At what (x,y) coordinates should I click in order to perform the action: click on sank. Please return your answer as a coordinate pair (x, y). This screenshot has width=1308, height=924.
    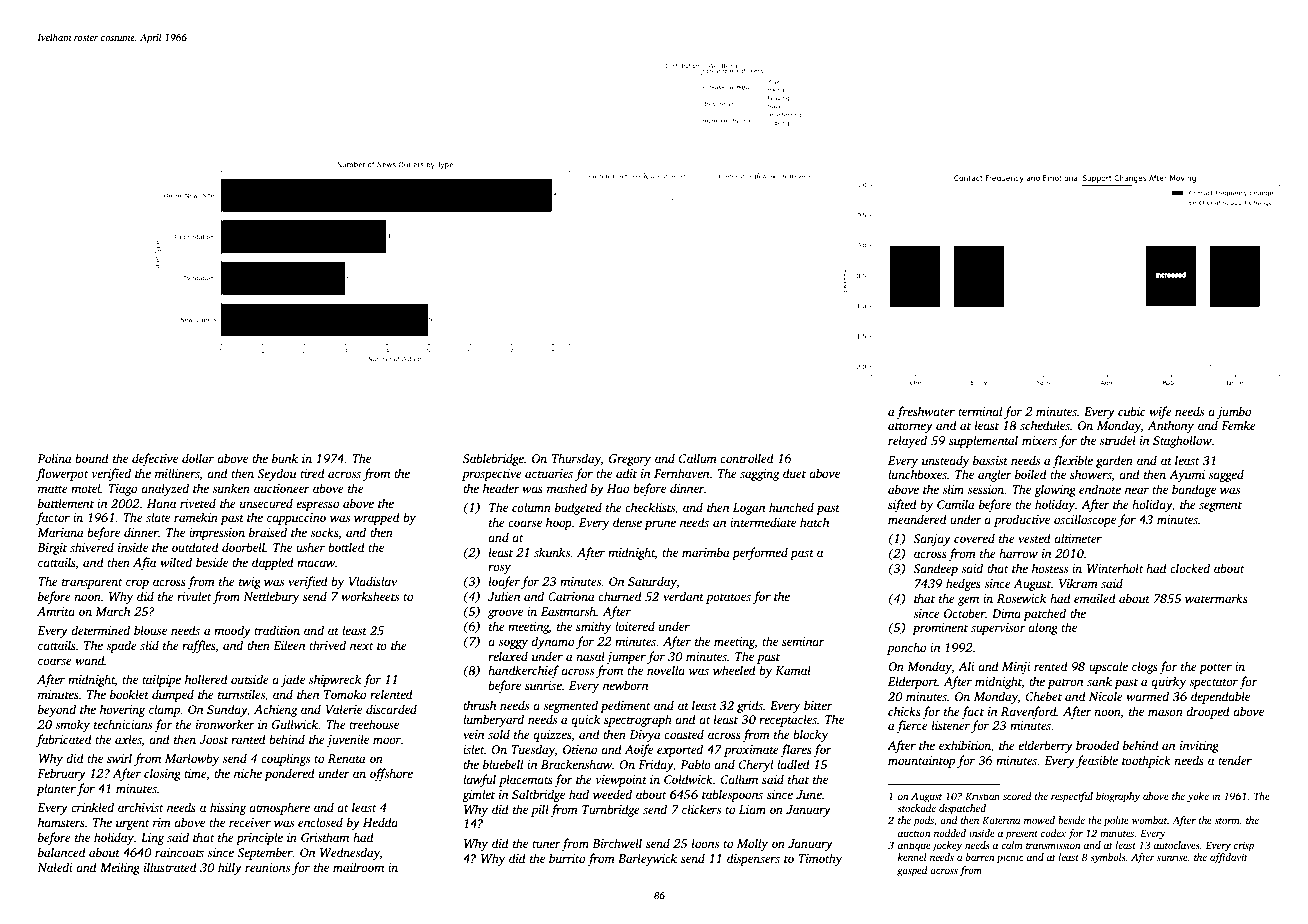
    Looking at the image, I should click on (1099, 681).
